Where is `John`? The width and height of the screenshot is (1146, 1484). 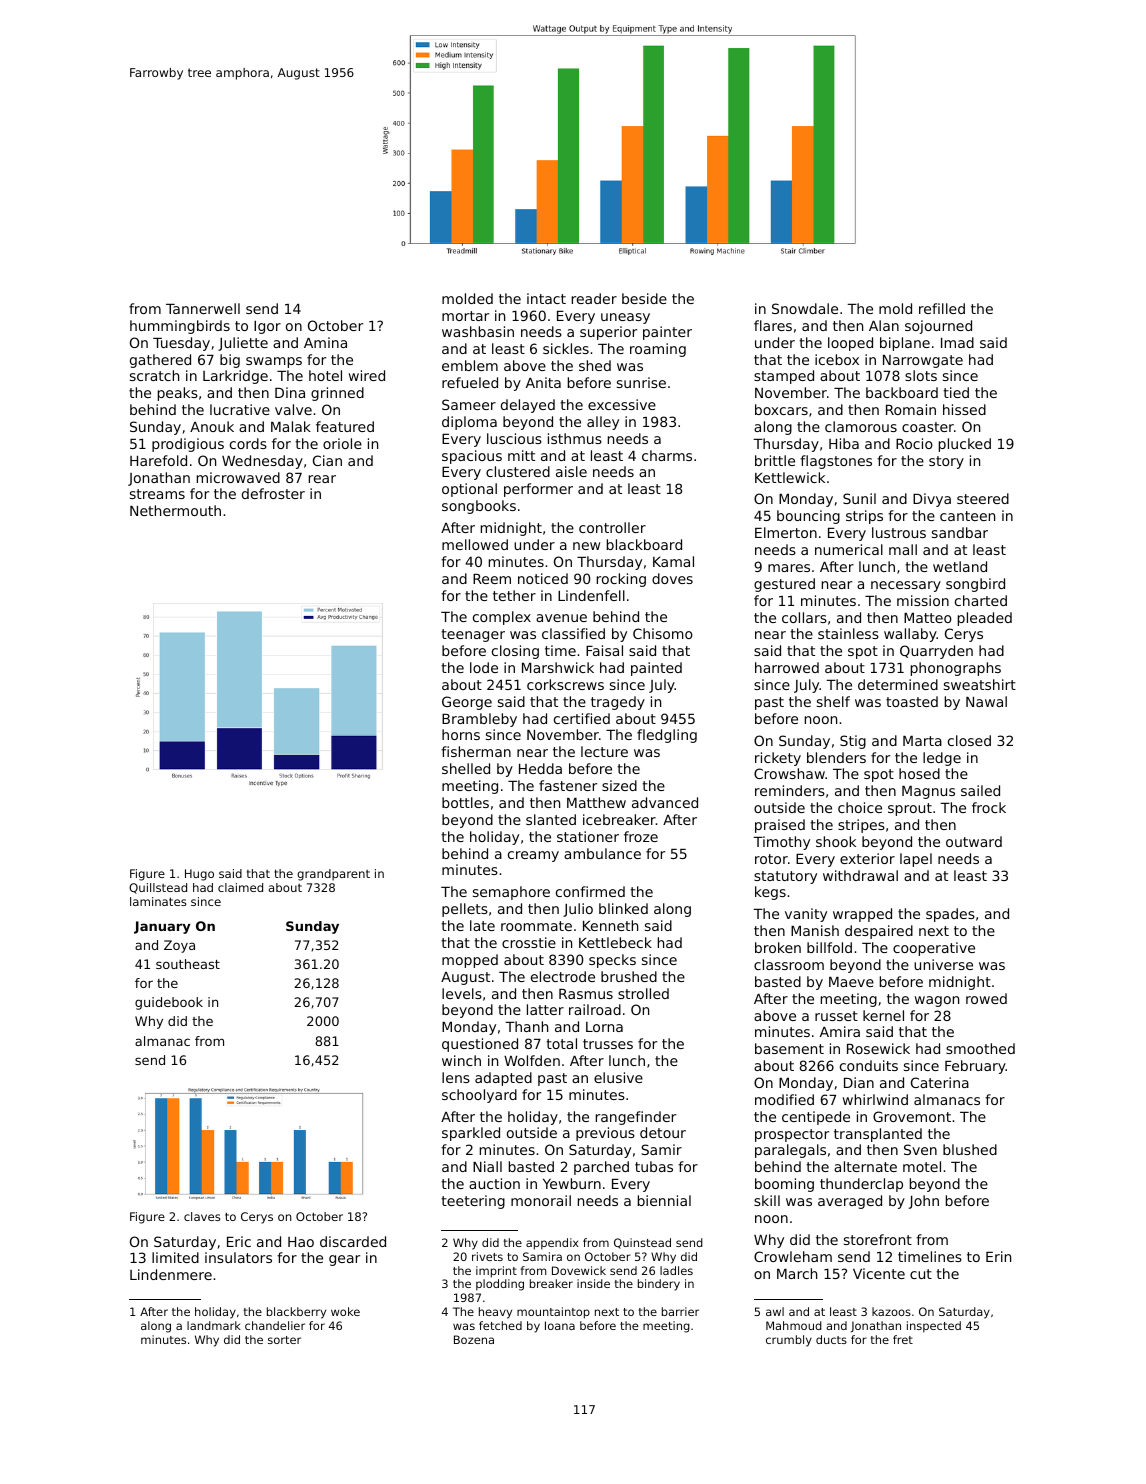 John is located at coordinates (924, 1202).
